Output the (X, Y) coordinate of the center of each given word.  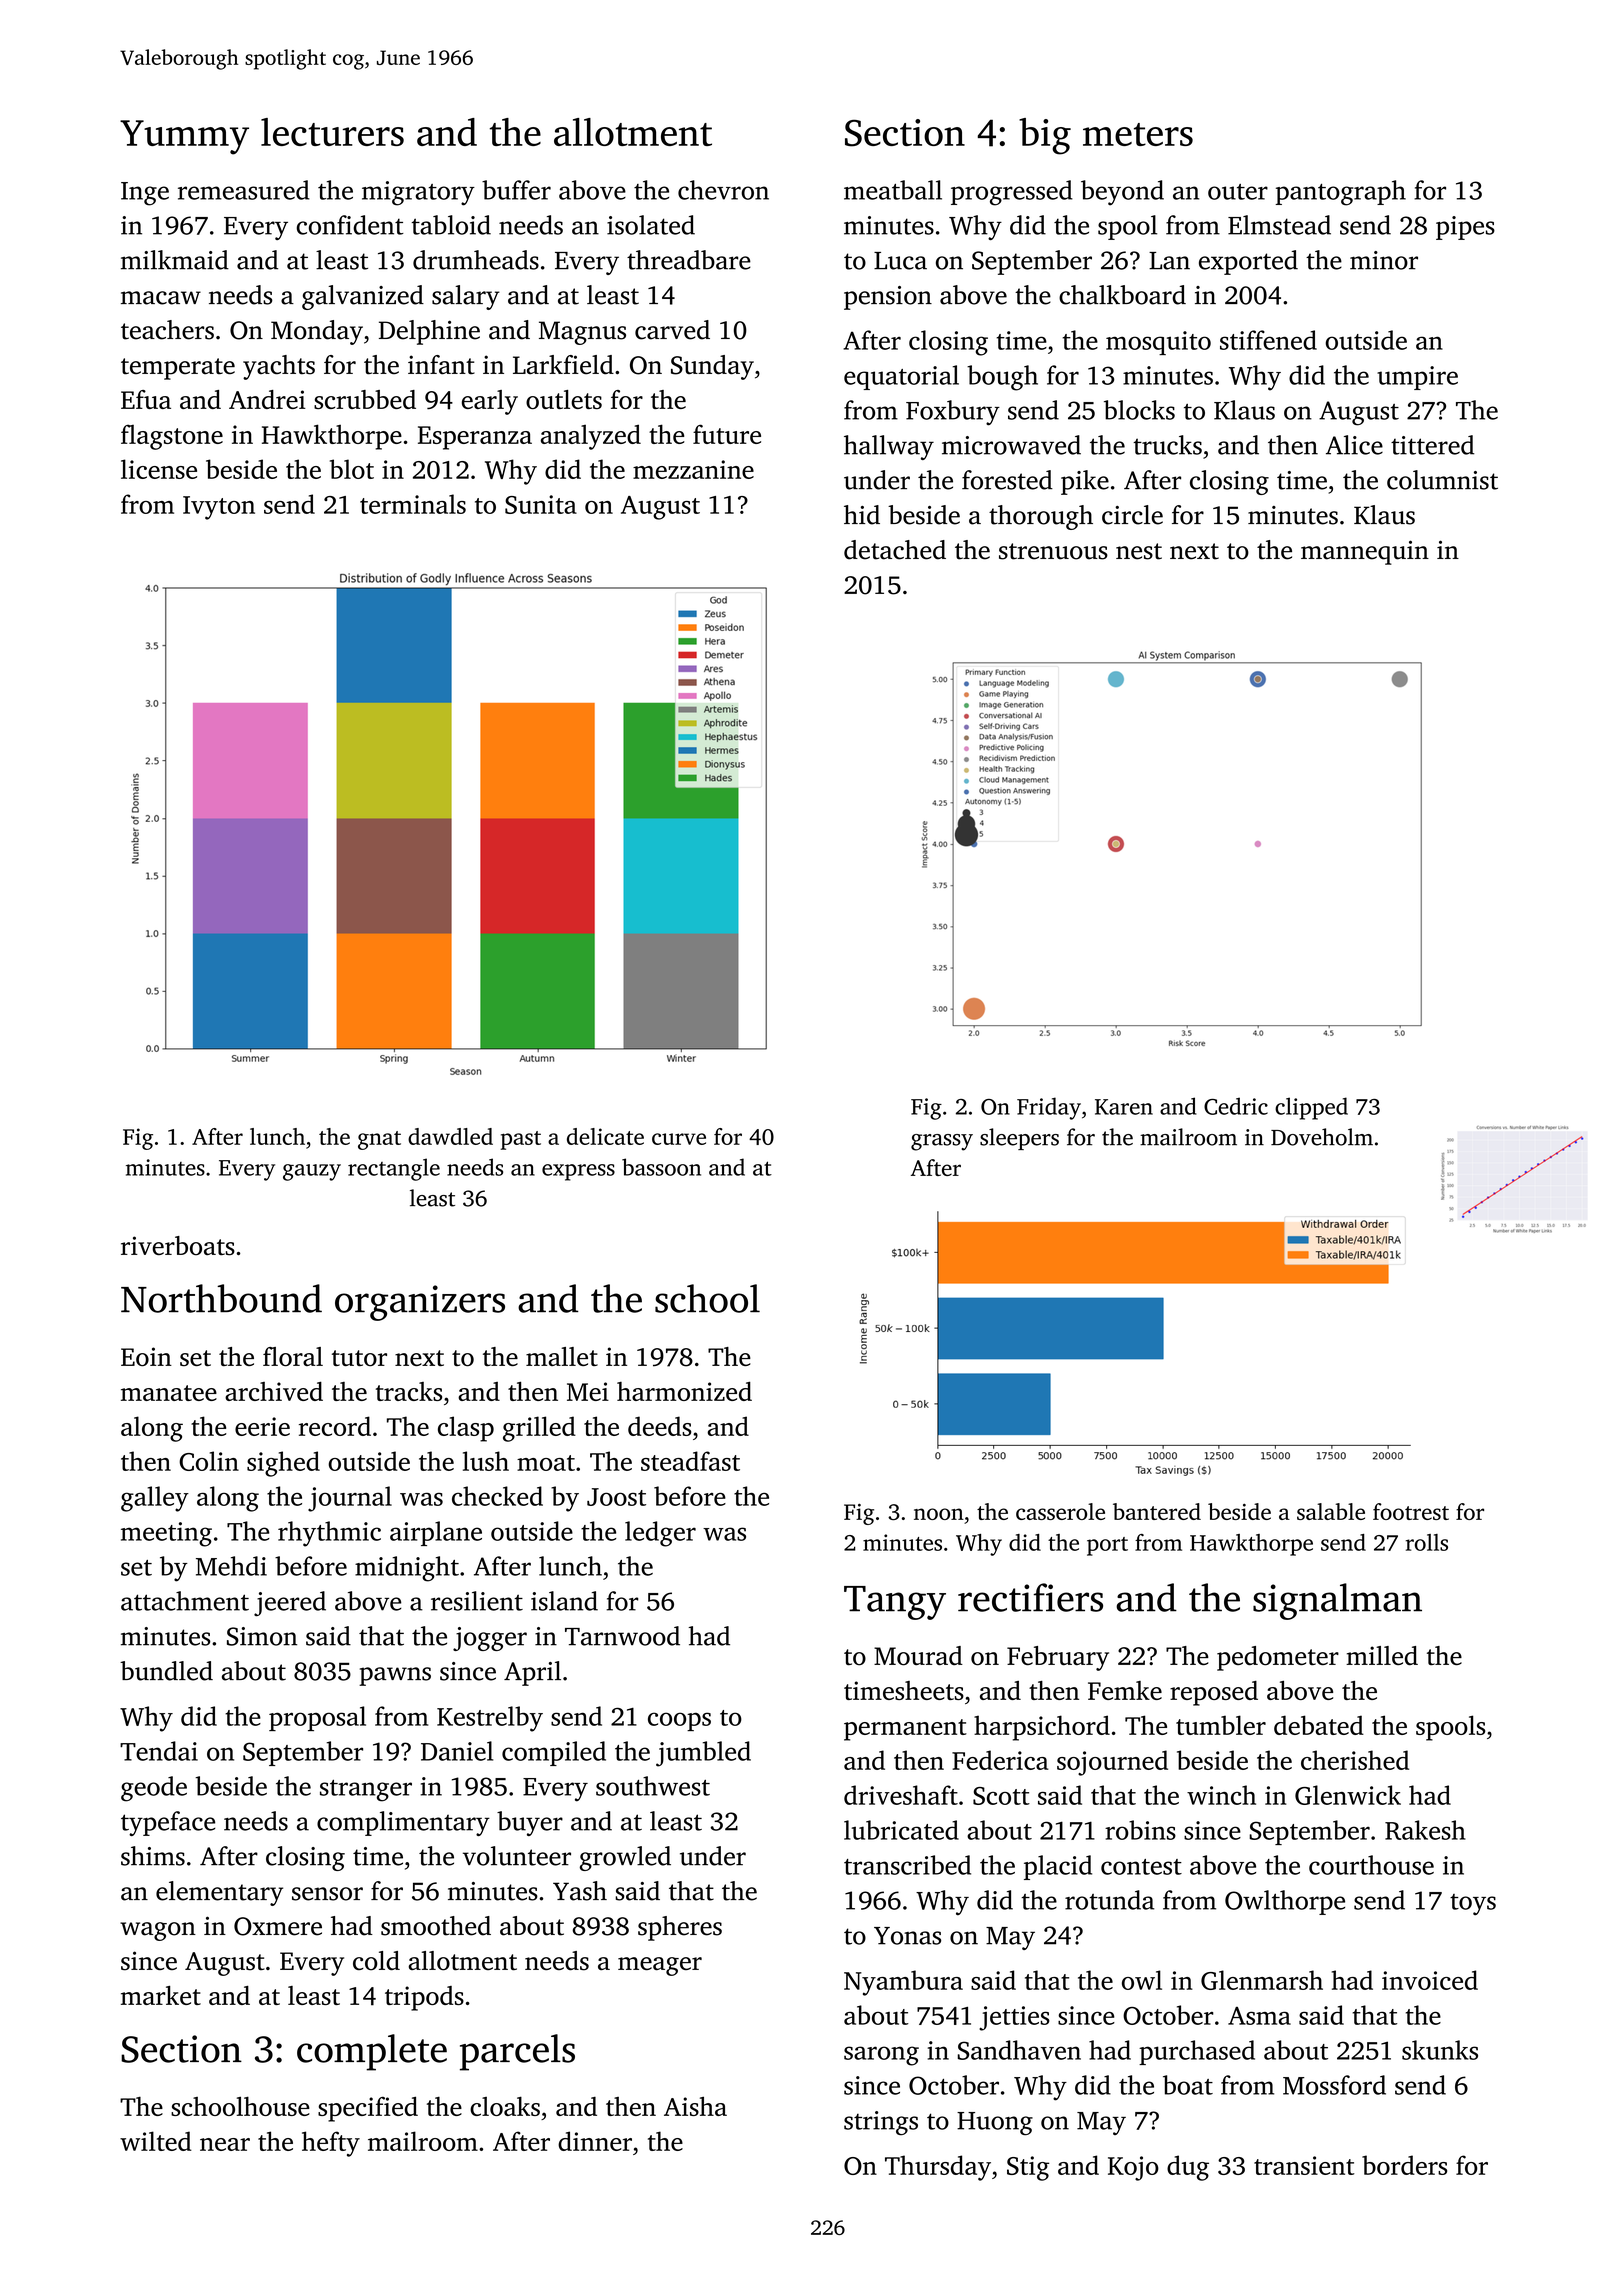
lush (486, 1461)
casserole (1060, 1511)
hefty (331, 2144)
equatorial (901, 377)
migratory (418, 193)
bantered (1157, 1511)
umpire (1417, 378)
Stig (1028, 2168)
